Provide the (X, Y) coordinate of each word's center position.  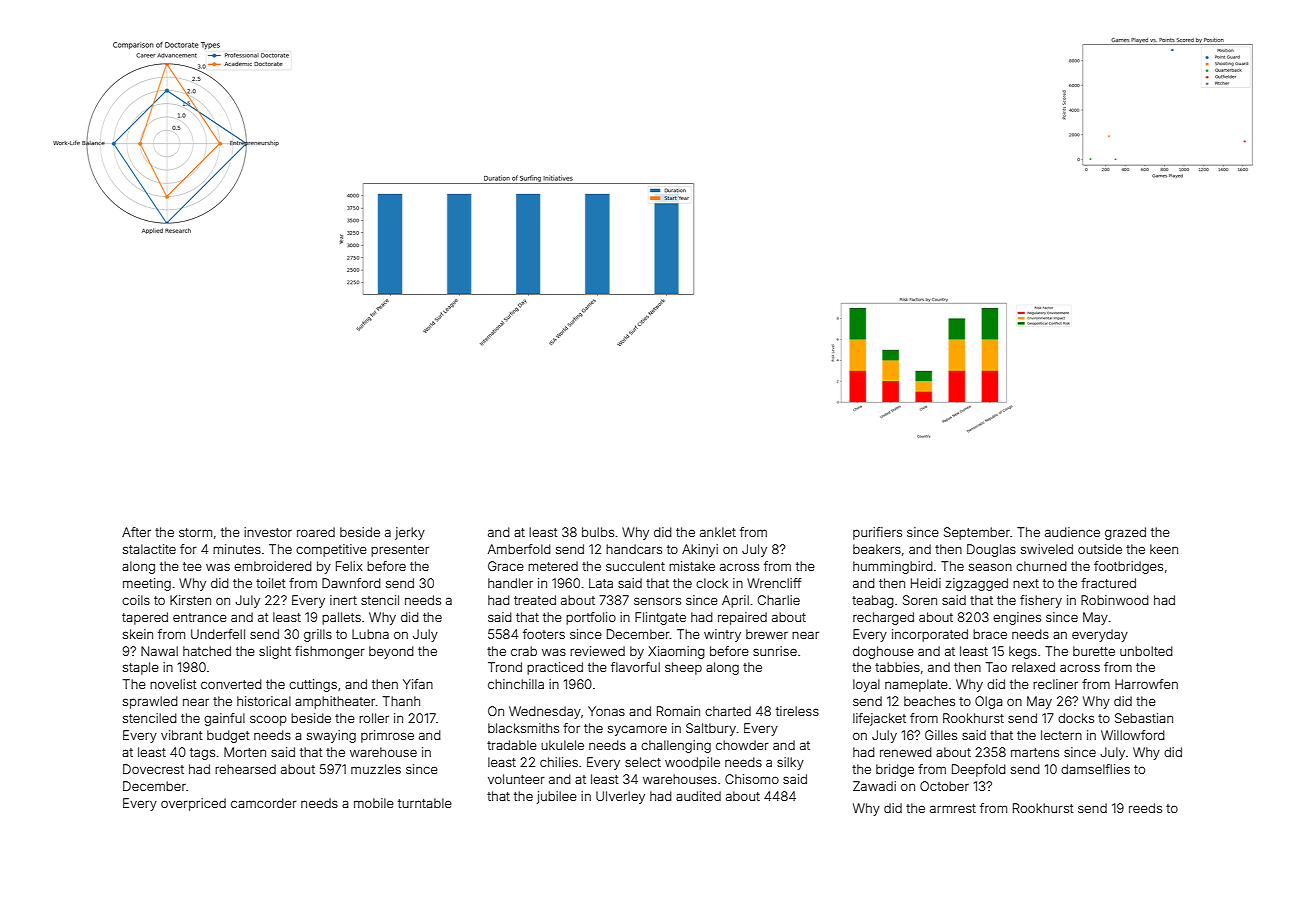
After (136, 532)
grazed (1125, 533)
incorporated (930, 635)
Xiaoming (676, 652)
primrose (387, 736)
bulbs (598, 532)
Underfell (218, 634)
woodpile (692, 763)
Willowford (1133, 735)
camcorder (264, 803)
